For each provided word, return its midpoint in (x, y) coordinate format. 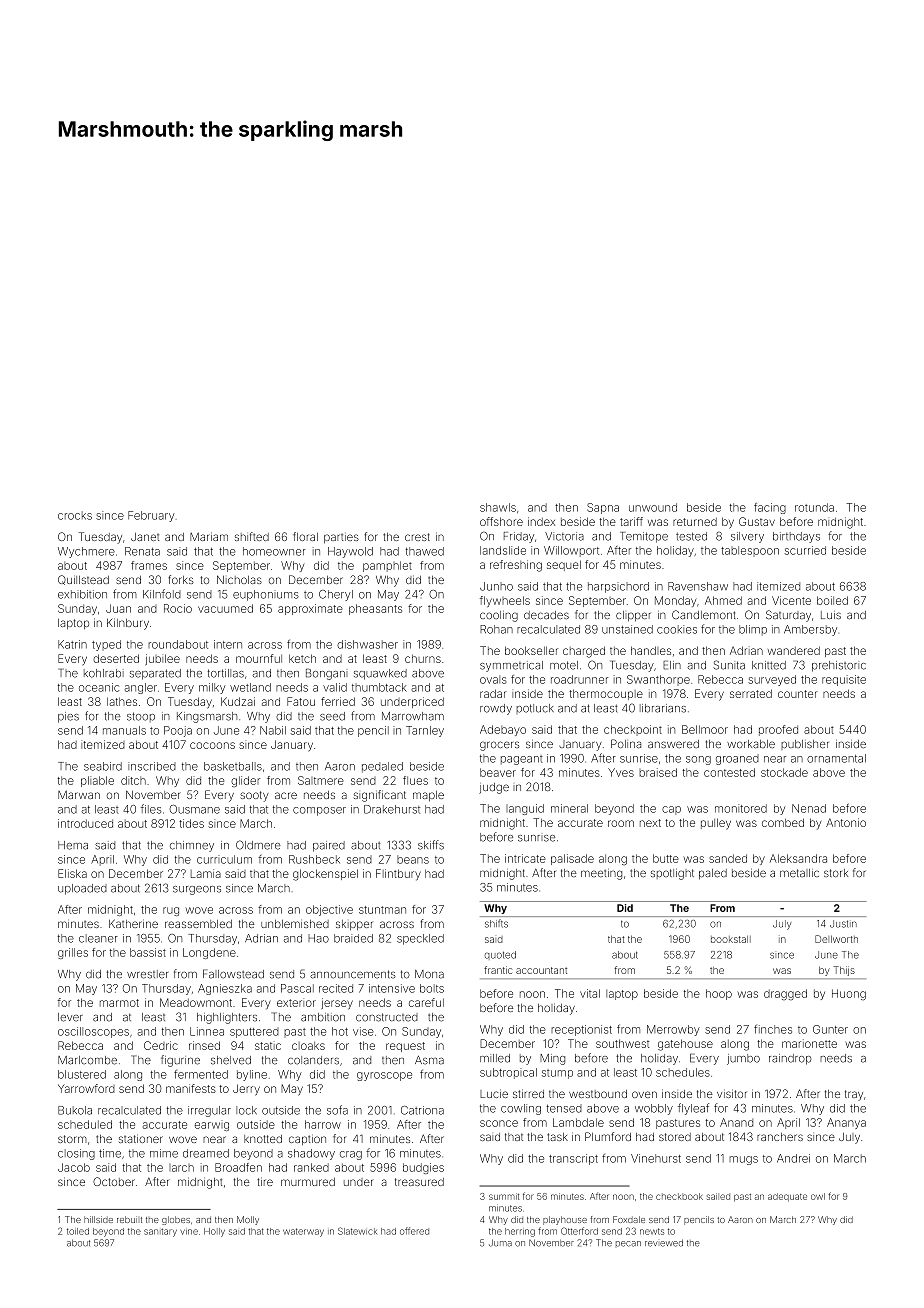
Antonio (846, 822)
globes (176, 1220)
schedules (683, 1072)
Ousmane (194, 809)
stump (557, 1074)
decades (546, 615)
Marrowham (413, 716)
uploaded (82, 889)
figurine (180, 1061)
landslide (503, 550)
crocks (75, 515)
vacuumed (225, 608)
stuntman (382, 910)
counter (798, 694)
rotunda (814, 507)
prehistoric (839, 666)
